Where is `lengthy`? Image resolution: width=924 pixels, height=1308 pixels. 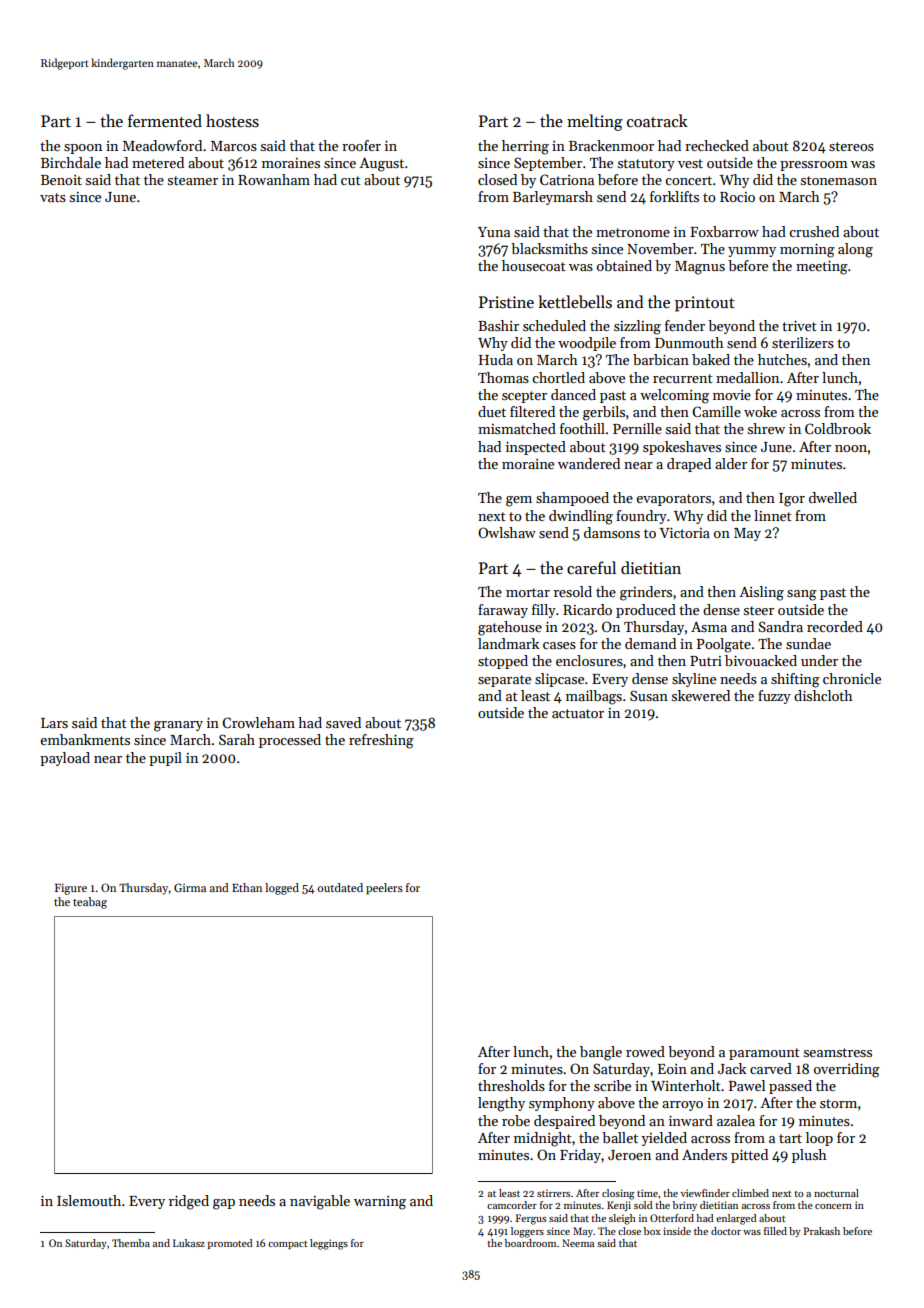 lengthy is located at coordinates (501, 1104).
